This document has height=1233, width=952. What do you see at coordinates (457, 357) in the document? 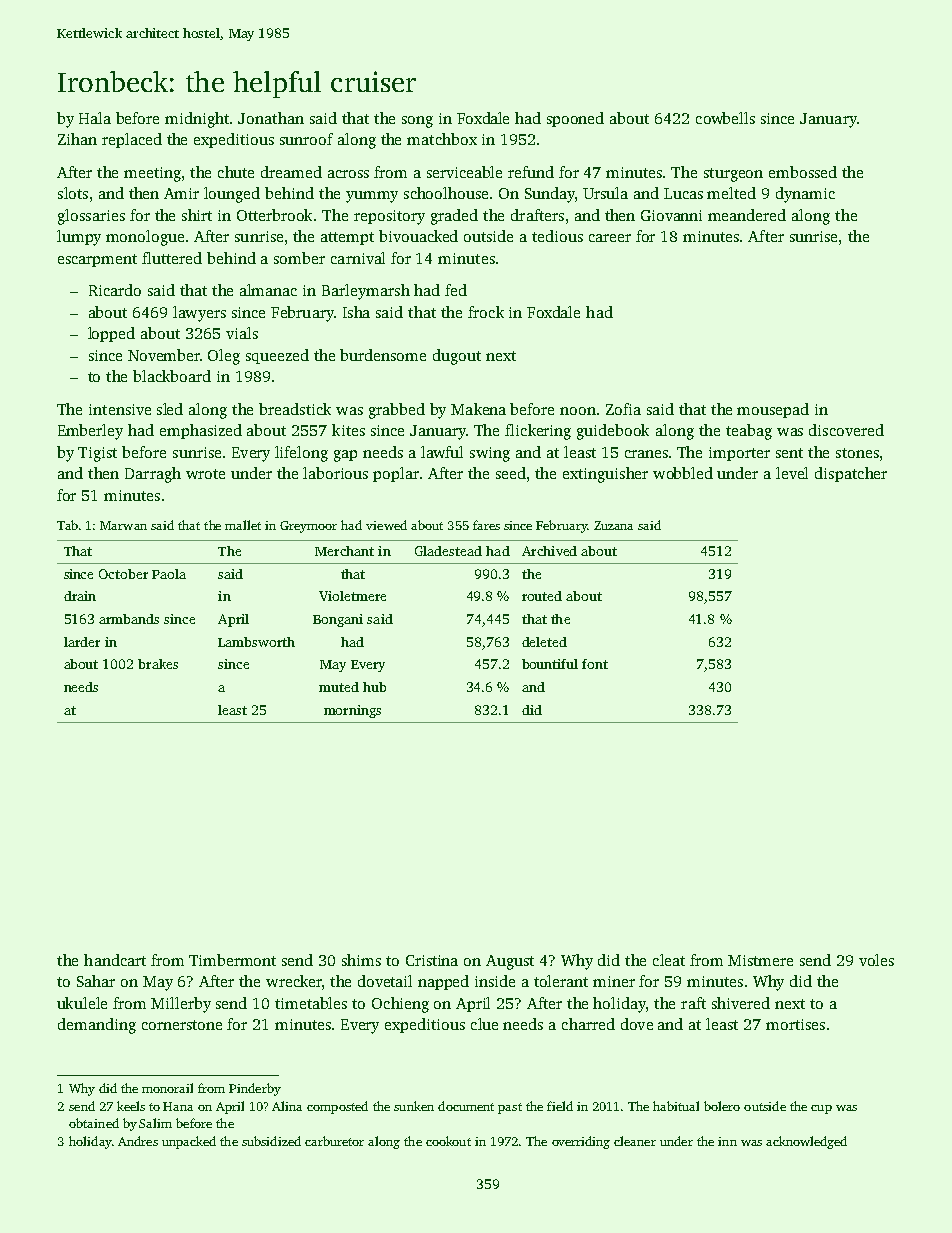
I see `dugout` at bounding box center [457, 357].
